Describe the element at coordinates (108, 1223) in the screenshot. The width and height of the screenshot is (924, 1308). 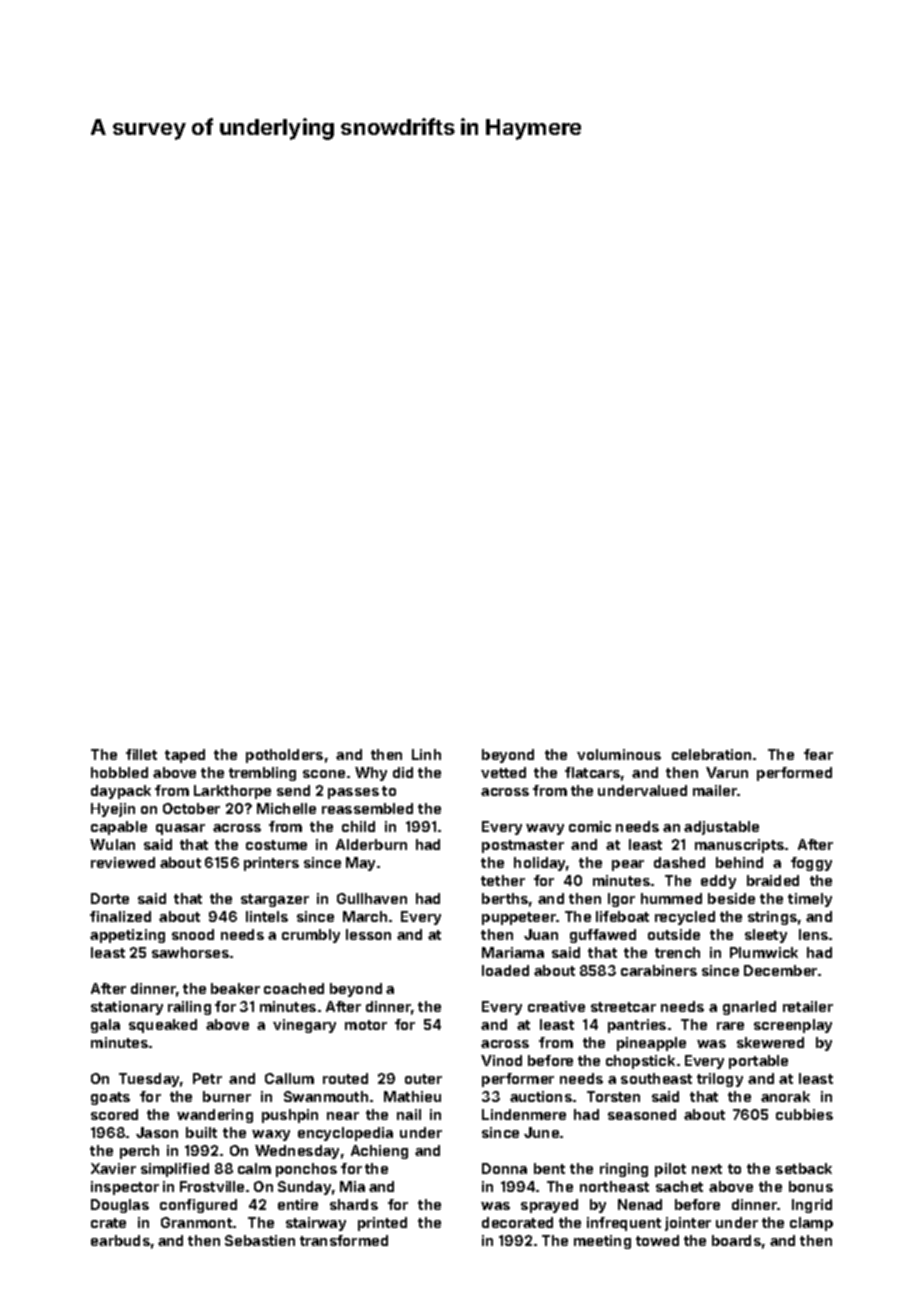
I see `crate` at that location.
